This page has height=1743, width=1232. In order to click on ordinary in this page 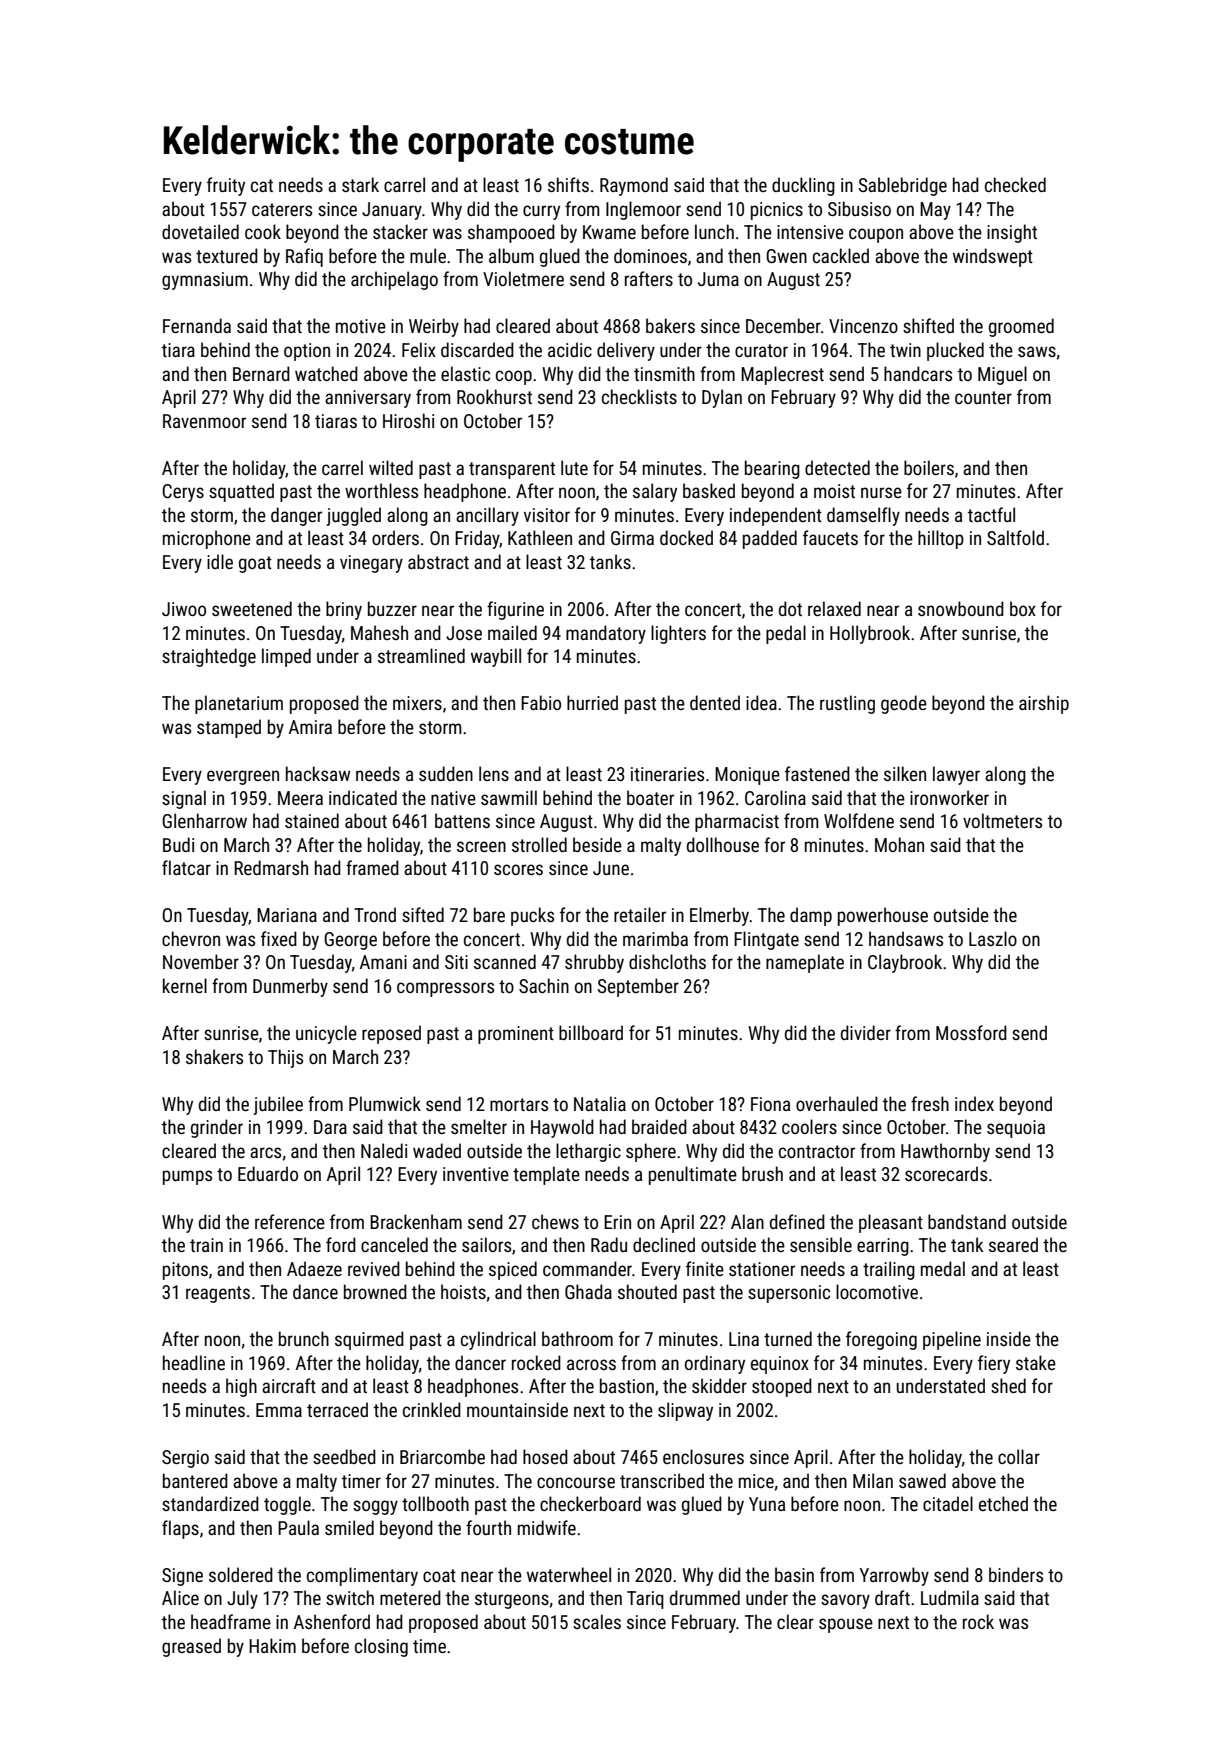, I will do `click(715, 1364)`.
